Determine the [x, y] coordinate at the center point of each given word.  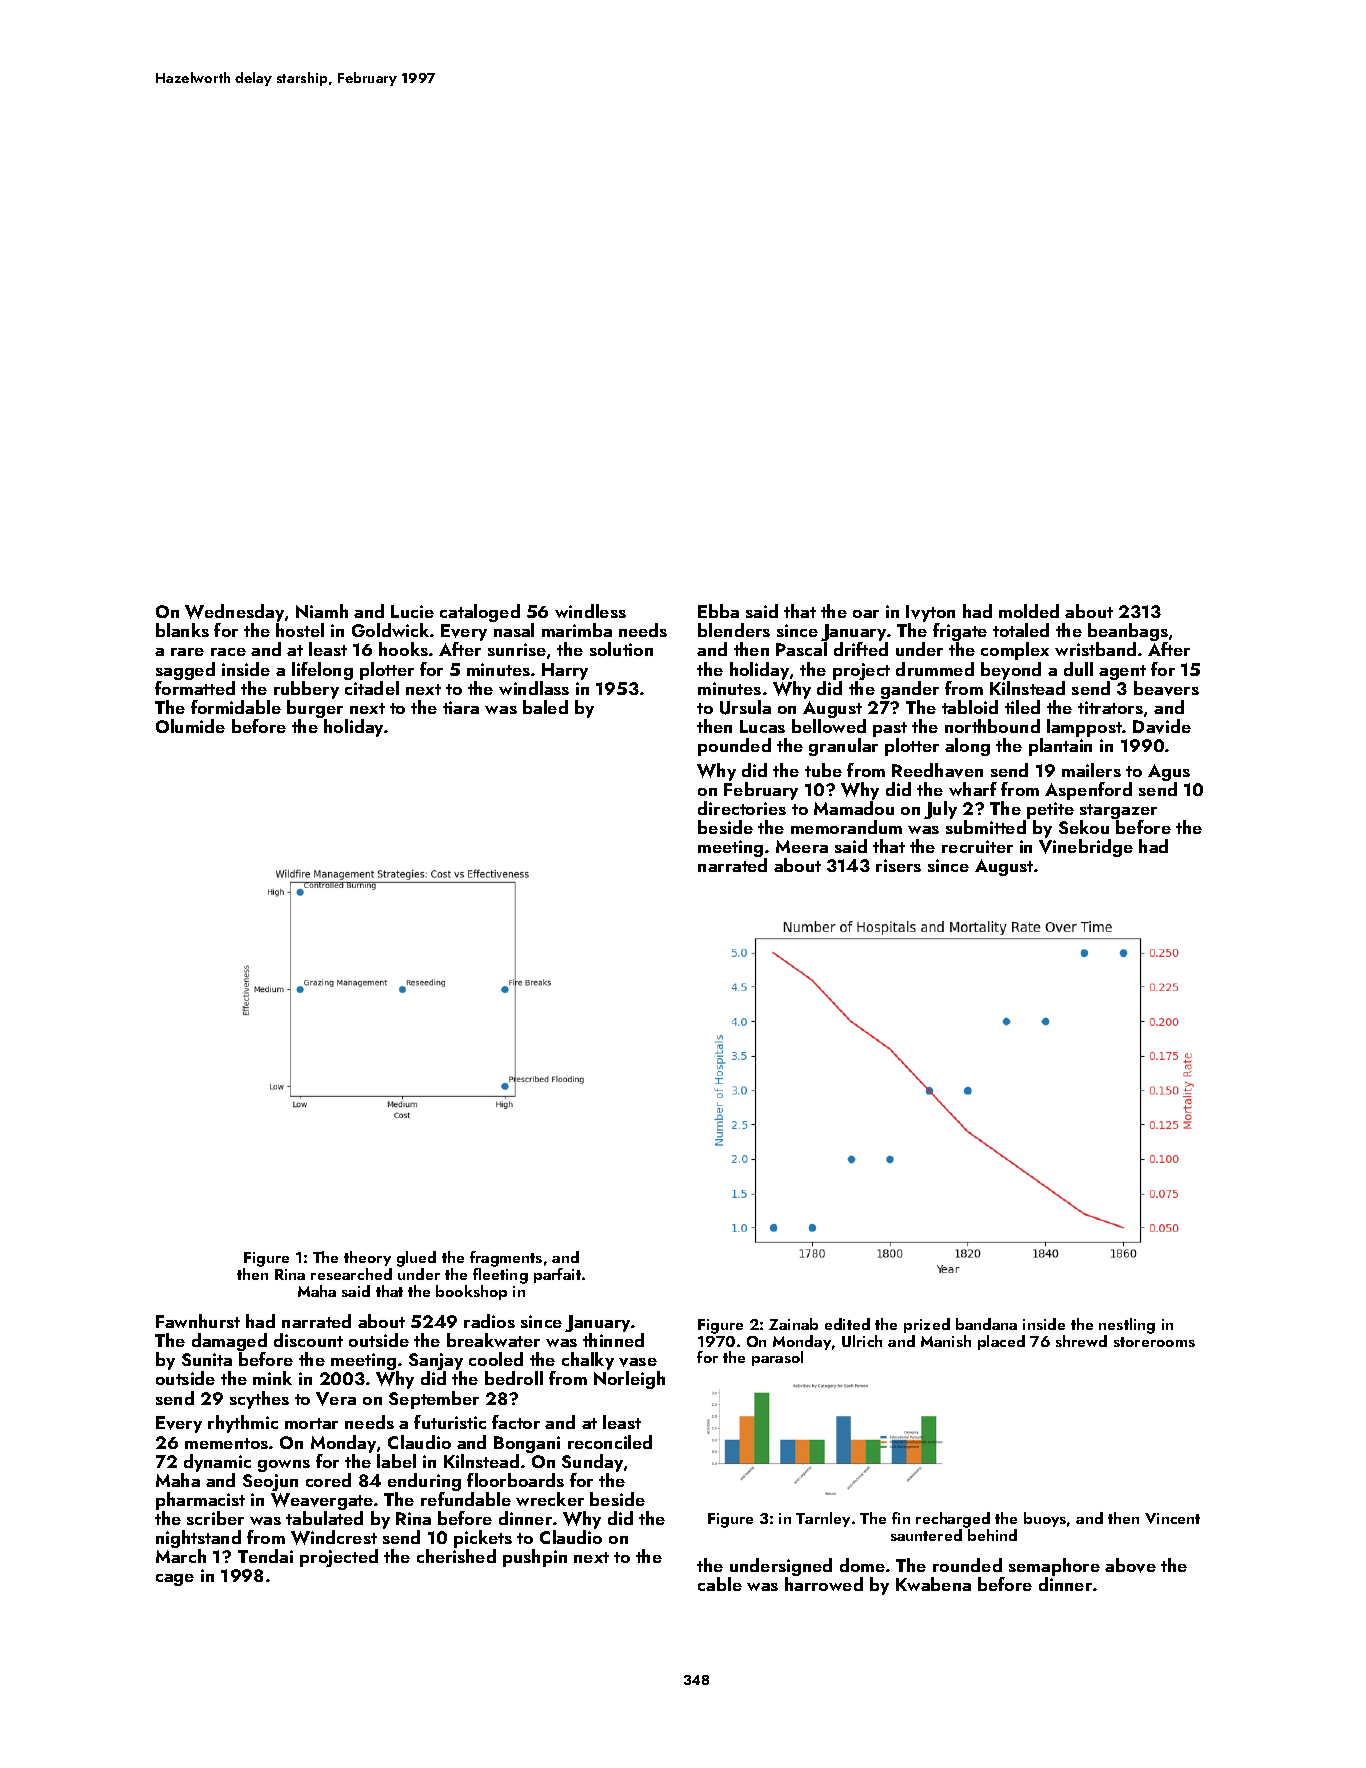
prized [927, 1325]
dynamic [217, 1463]
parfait [557, 1275]
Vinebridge [1086, 848]
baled [545, 707]
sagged [185, 671]
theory [367, 1258]
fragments [506, 1259]
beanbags [1128, 632]
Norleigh [629, 1380]
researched [351, 1274]
